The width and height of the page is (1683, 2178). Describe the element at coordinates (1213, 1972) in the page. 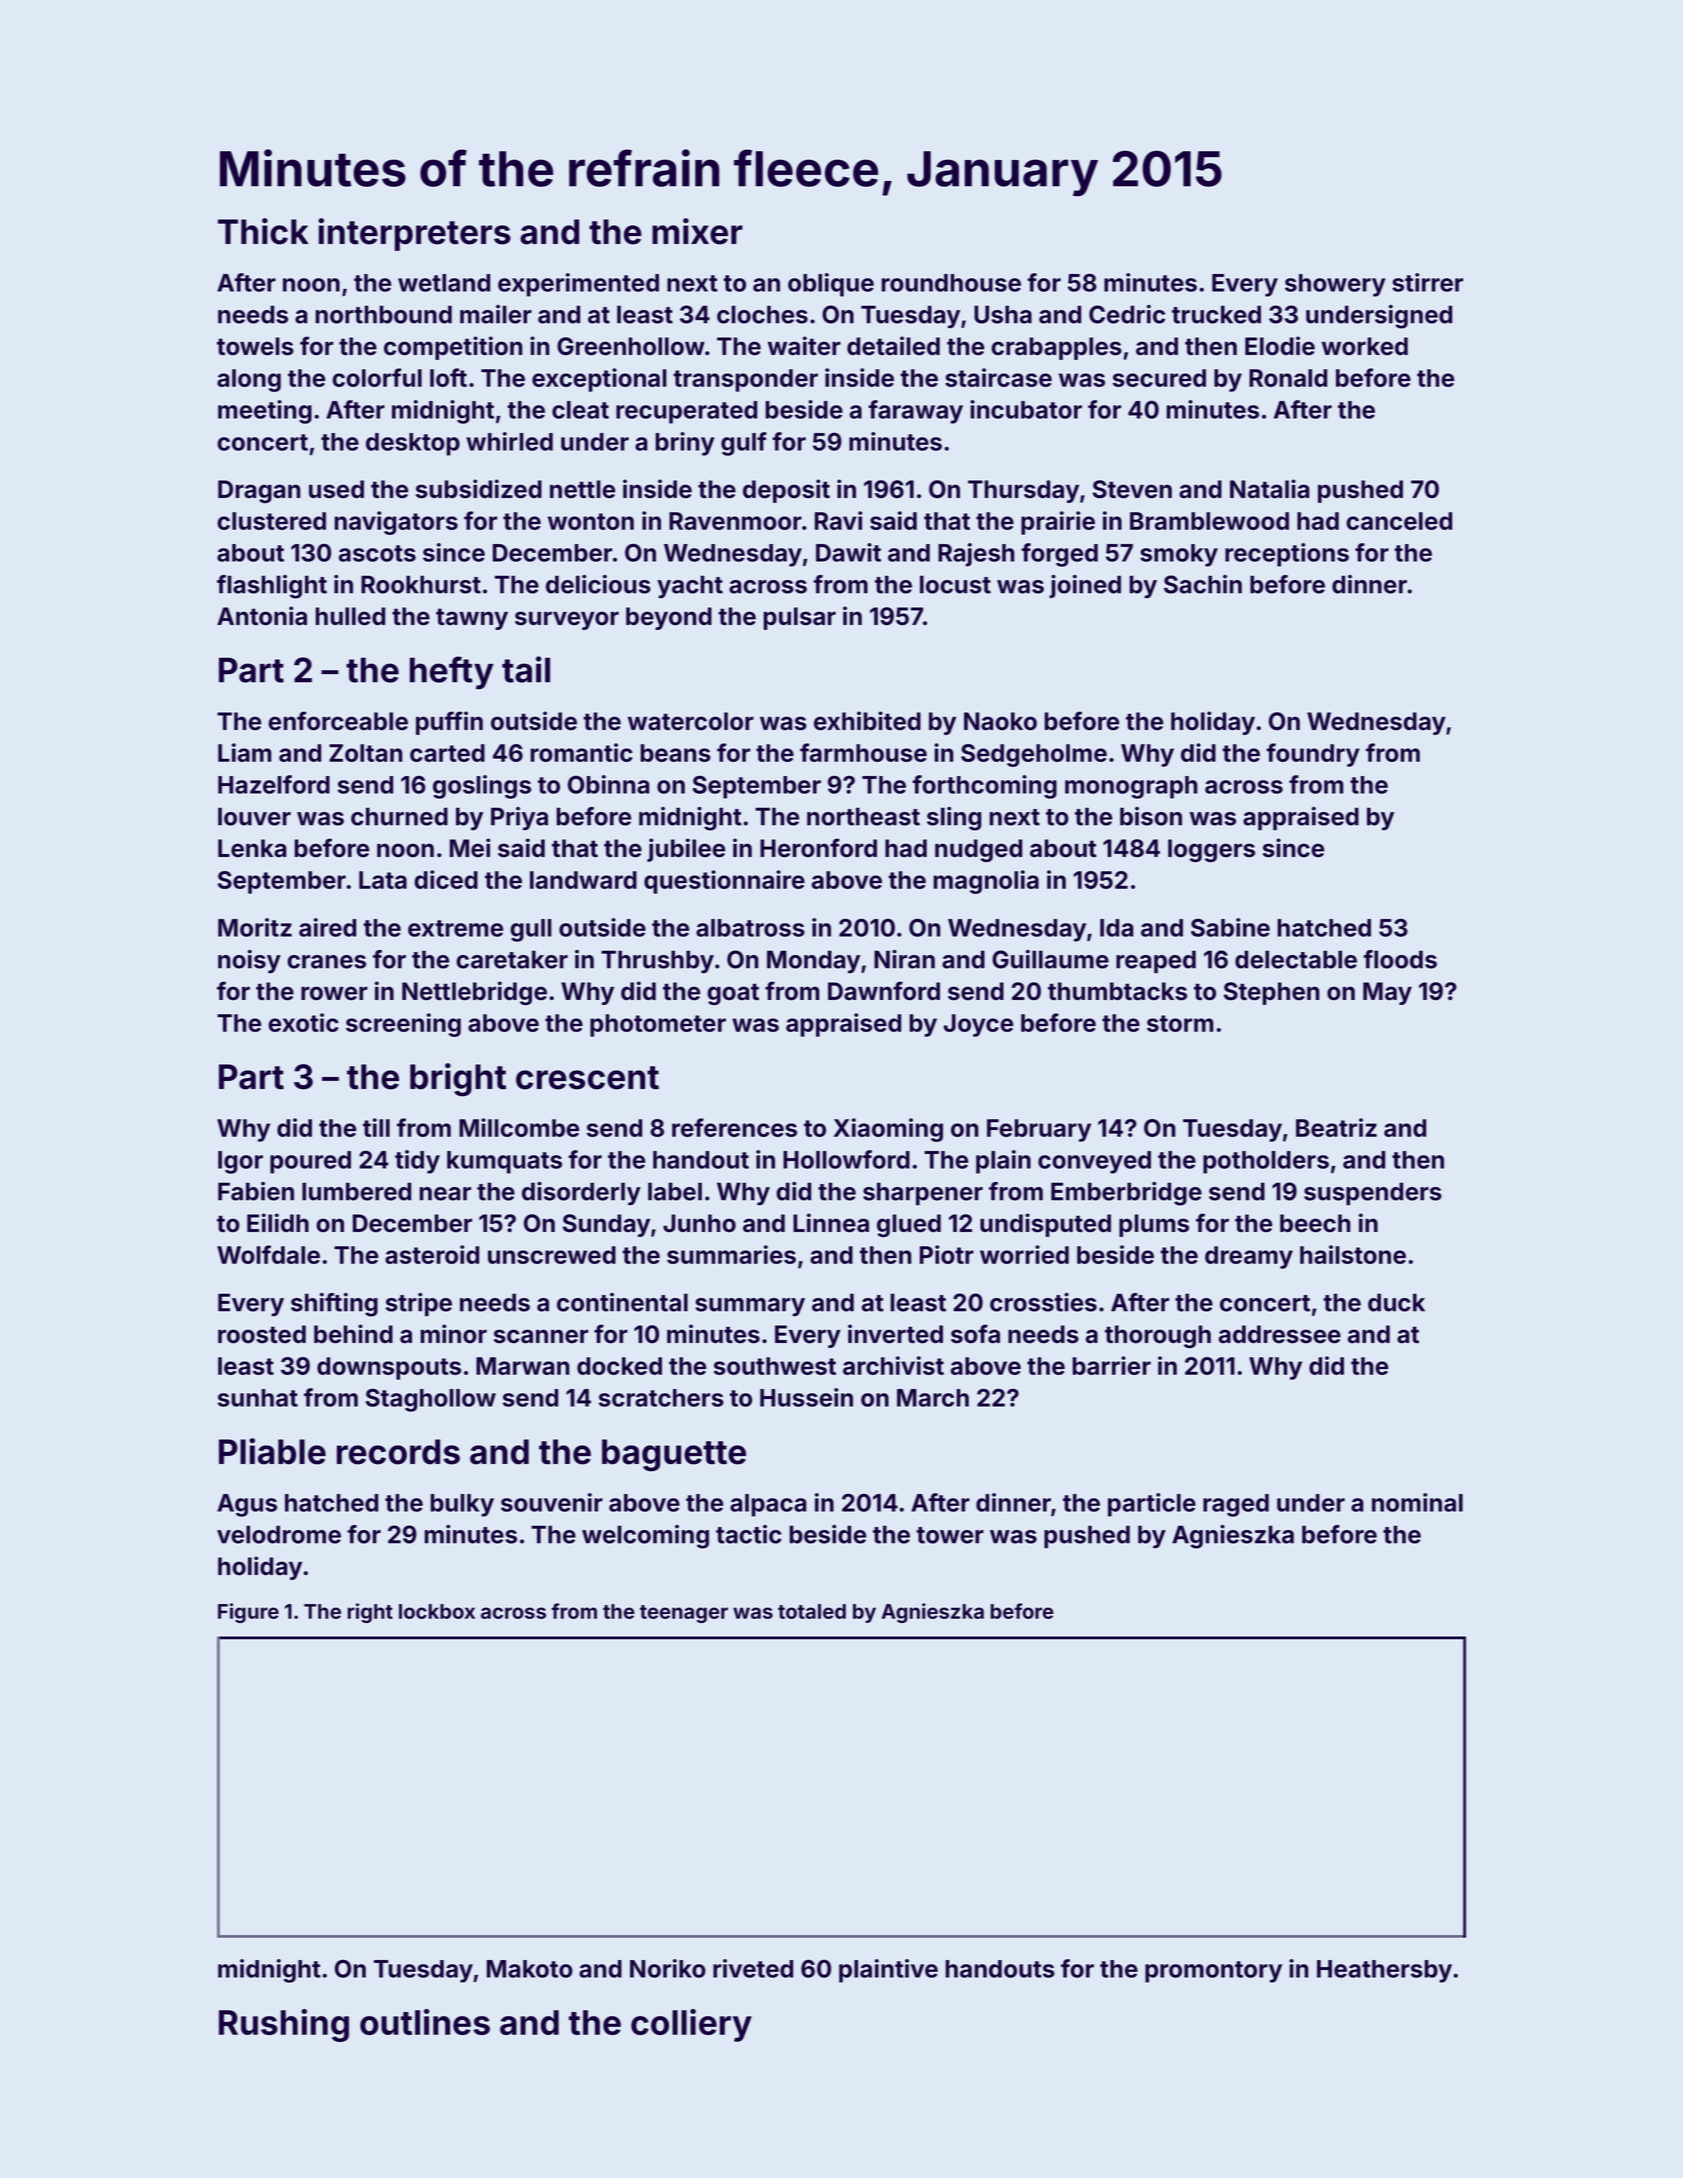

I see `promontory` at that location.
